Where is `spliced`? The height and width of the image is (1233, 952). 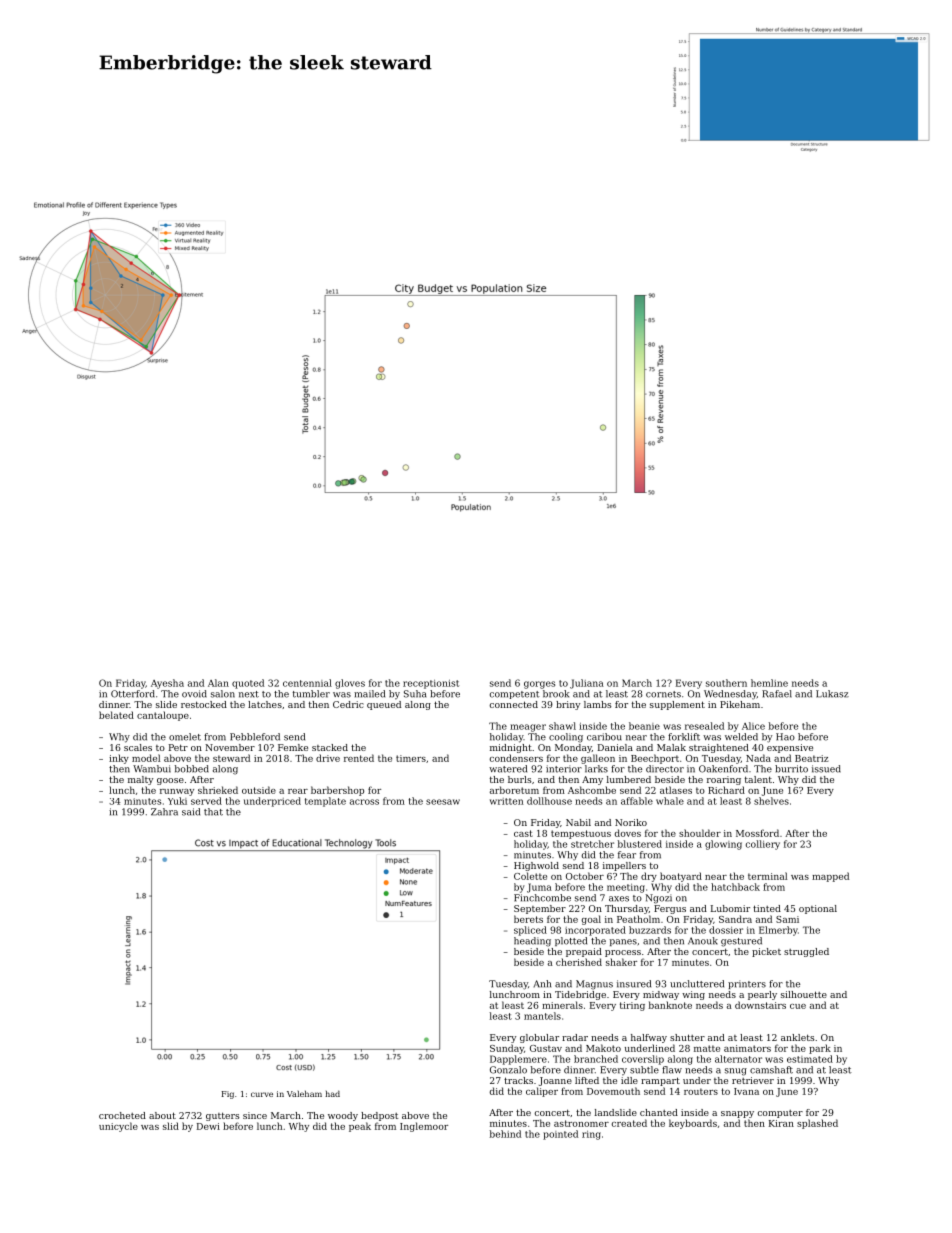 spliced is located at coordinates (530, 931).
